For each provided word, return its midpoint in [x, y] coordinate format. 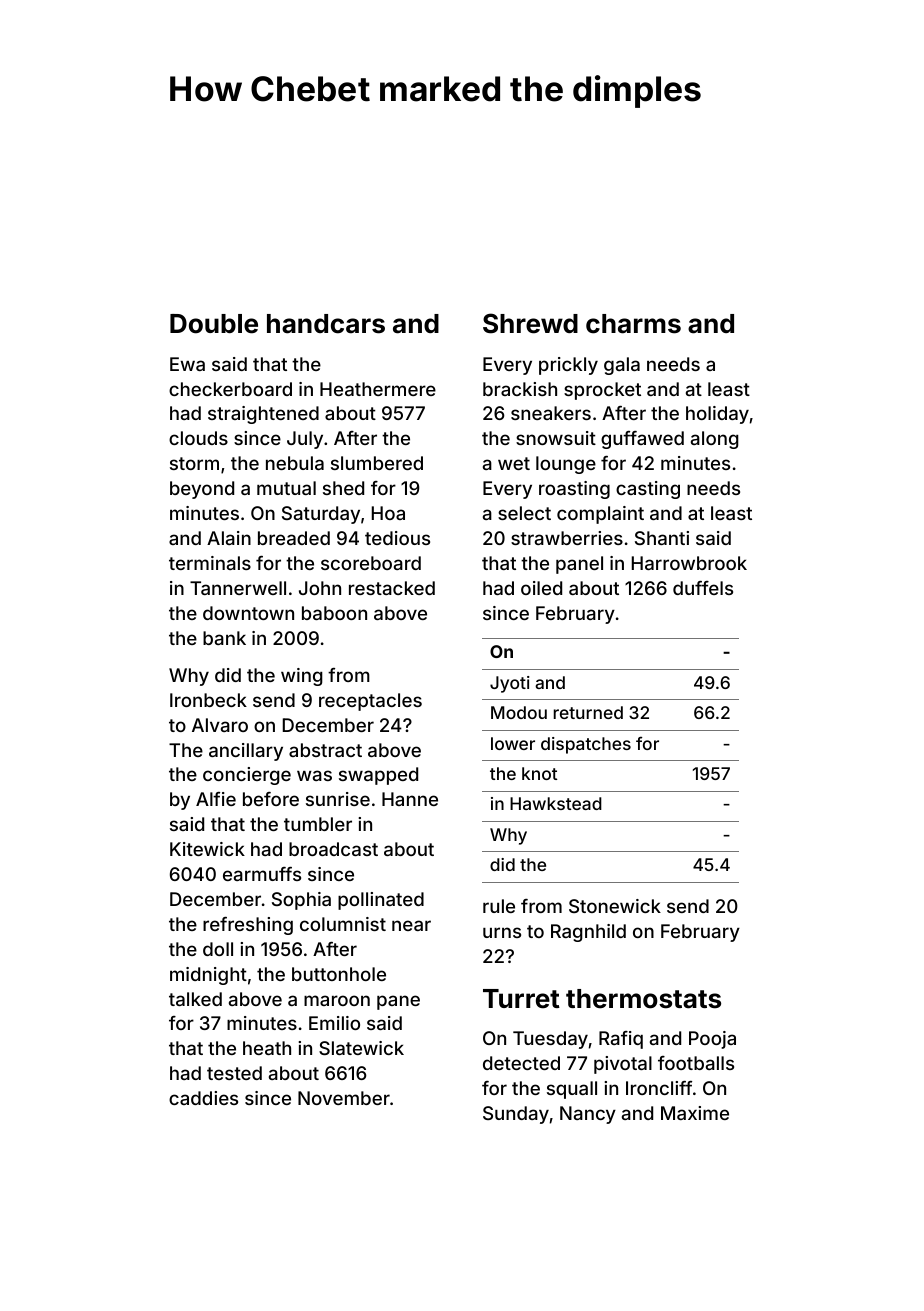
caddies [203, 1098]
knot [539, 773]
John [320, 588]
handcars [326, 324]
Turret [521, 999]
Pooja [712, 1040]
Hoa [388, 513]
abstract [325, 750]
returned [588, 712]
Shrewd [530, 323]
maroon [337, 1000]
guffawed [642, 440]
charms [633, 324]
